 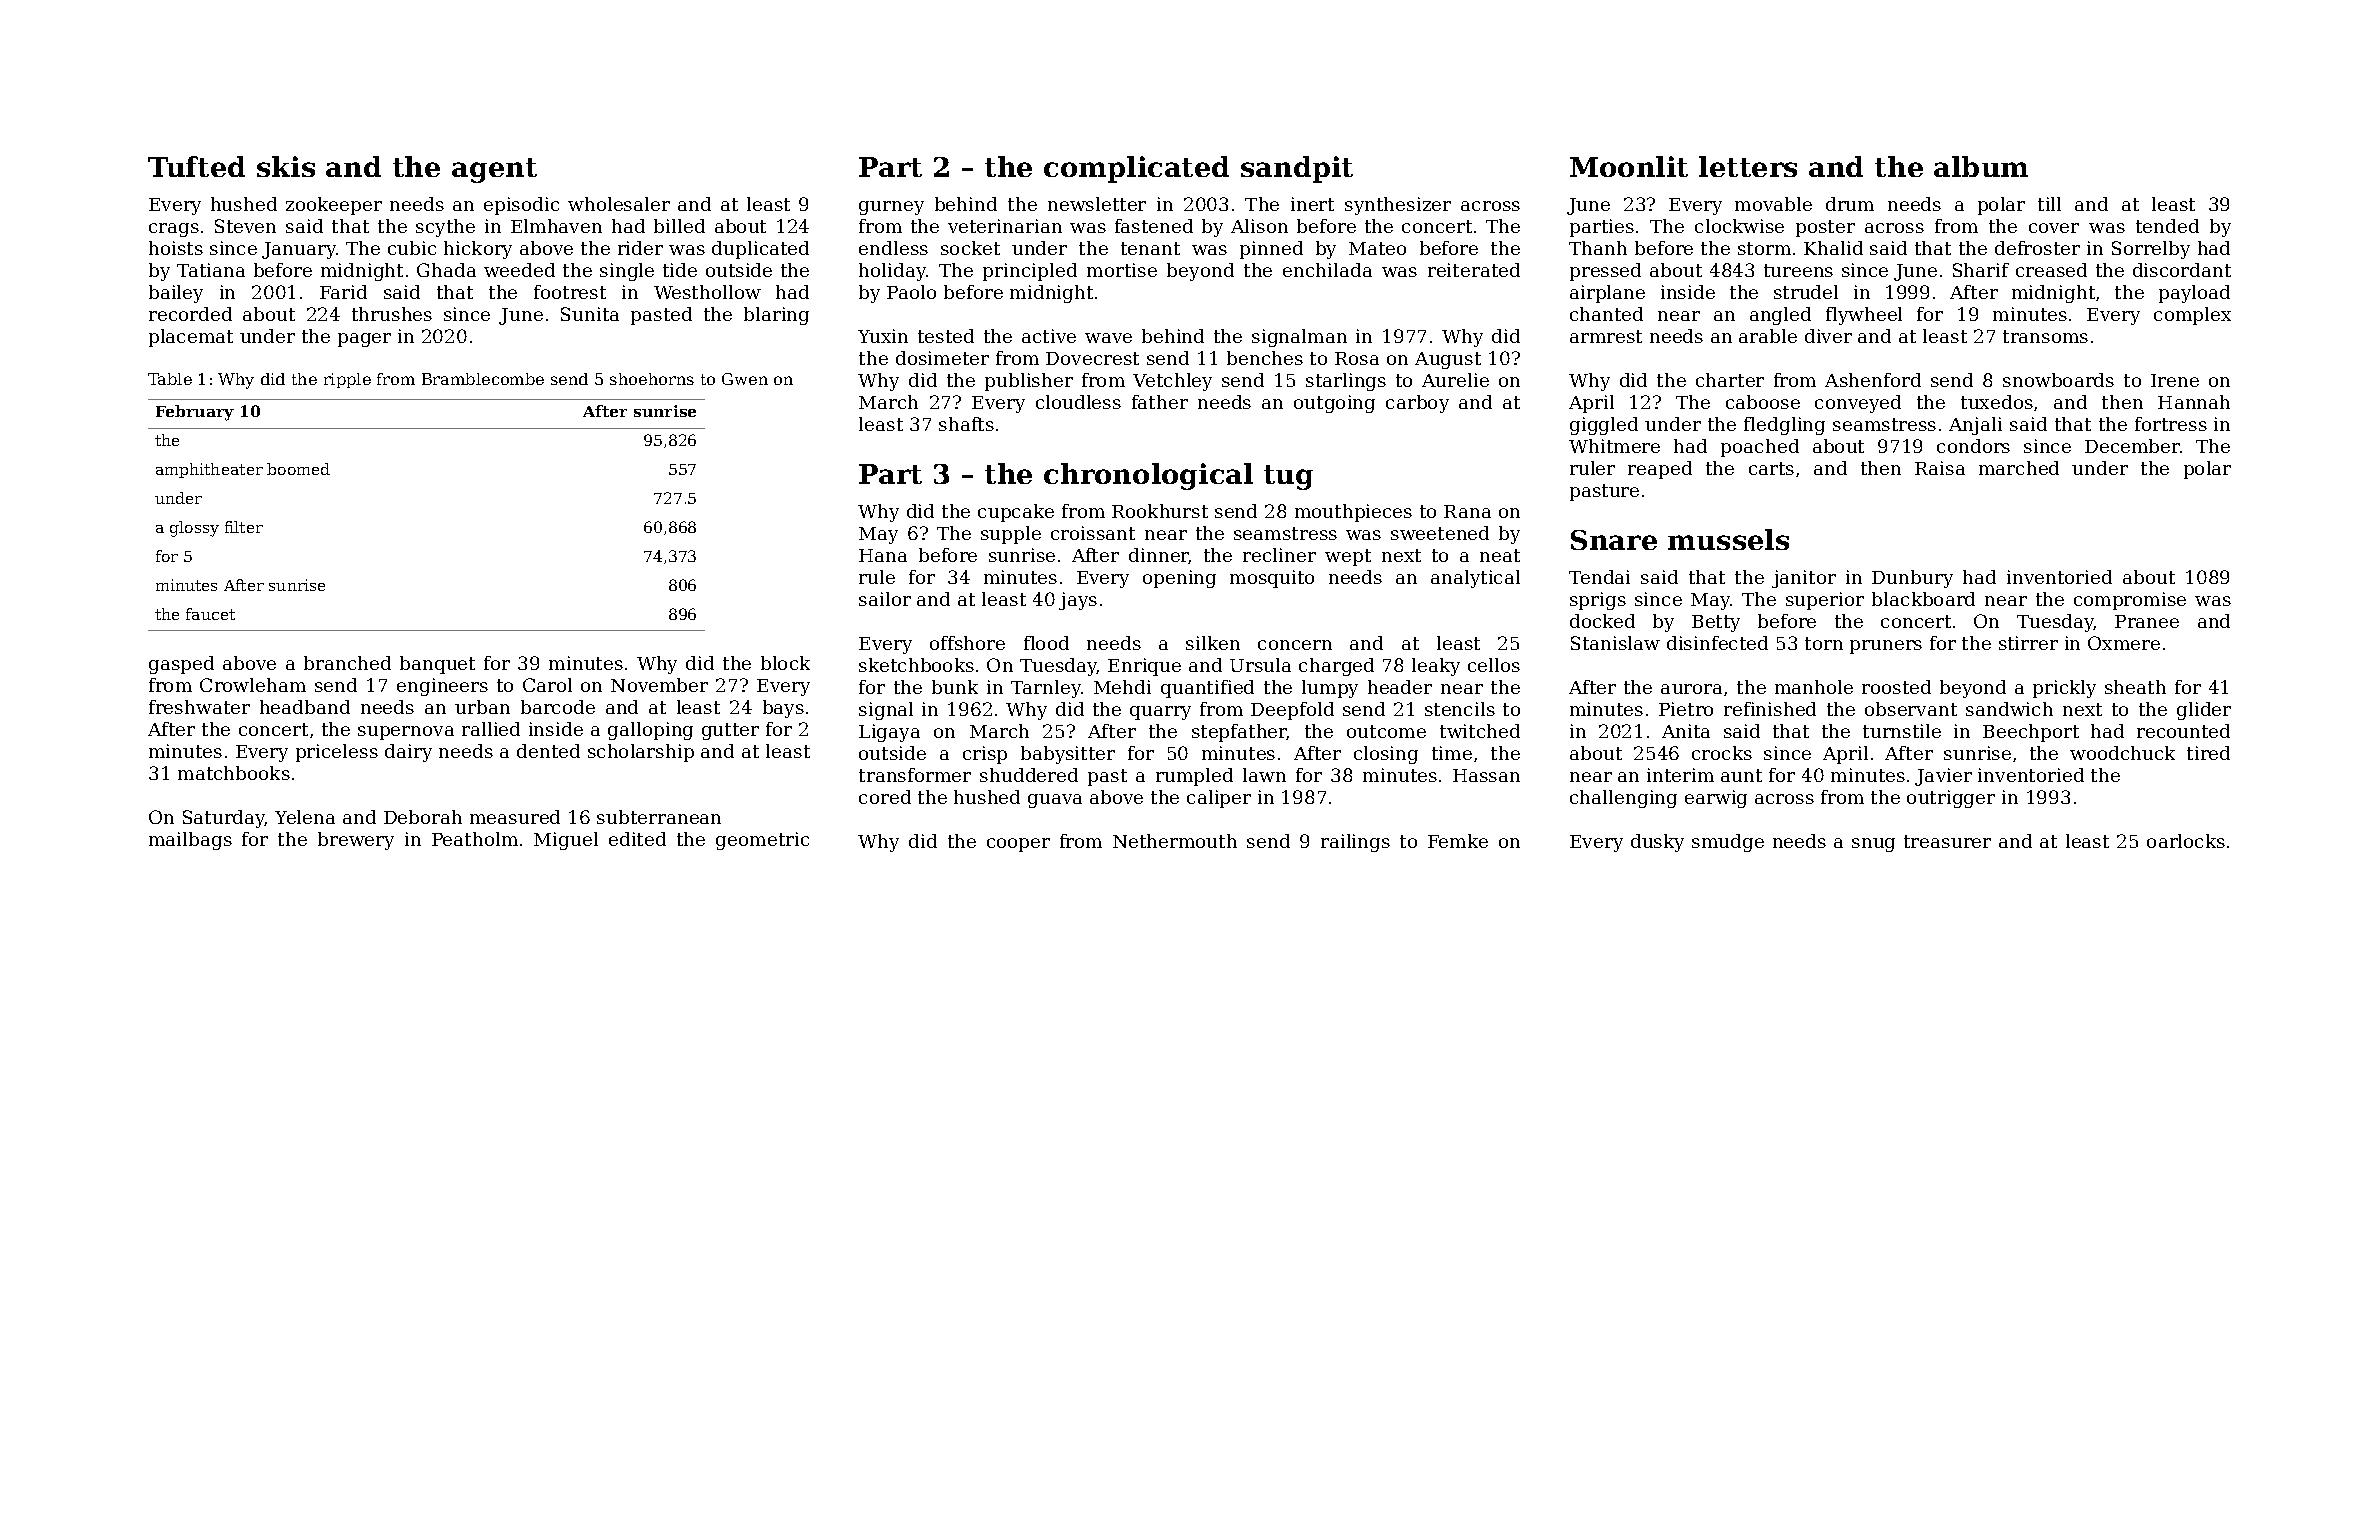 What do you see at coordinates (2028, 643) in the screenshot?
I see `stirrer` at bounding box center [2028, 643].
